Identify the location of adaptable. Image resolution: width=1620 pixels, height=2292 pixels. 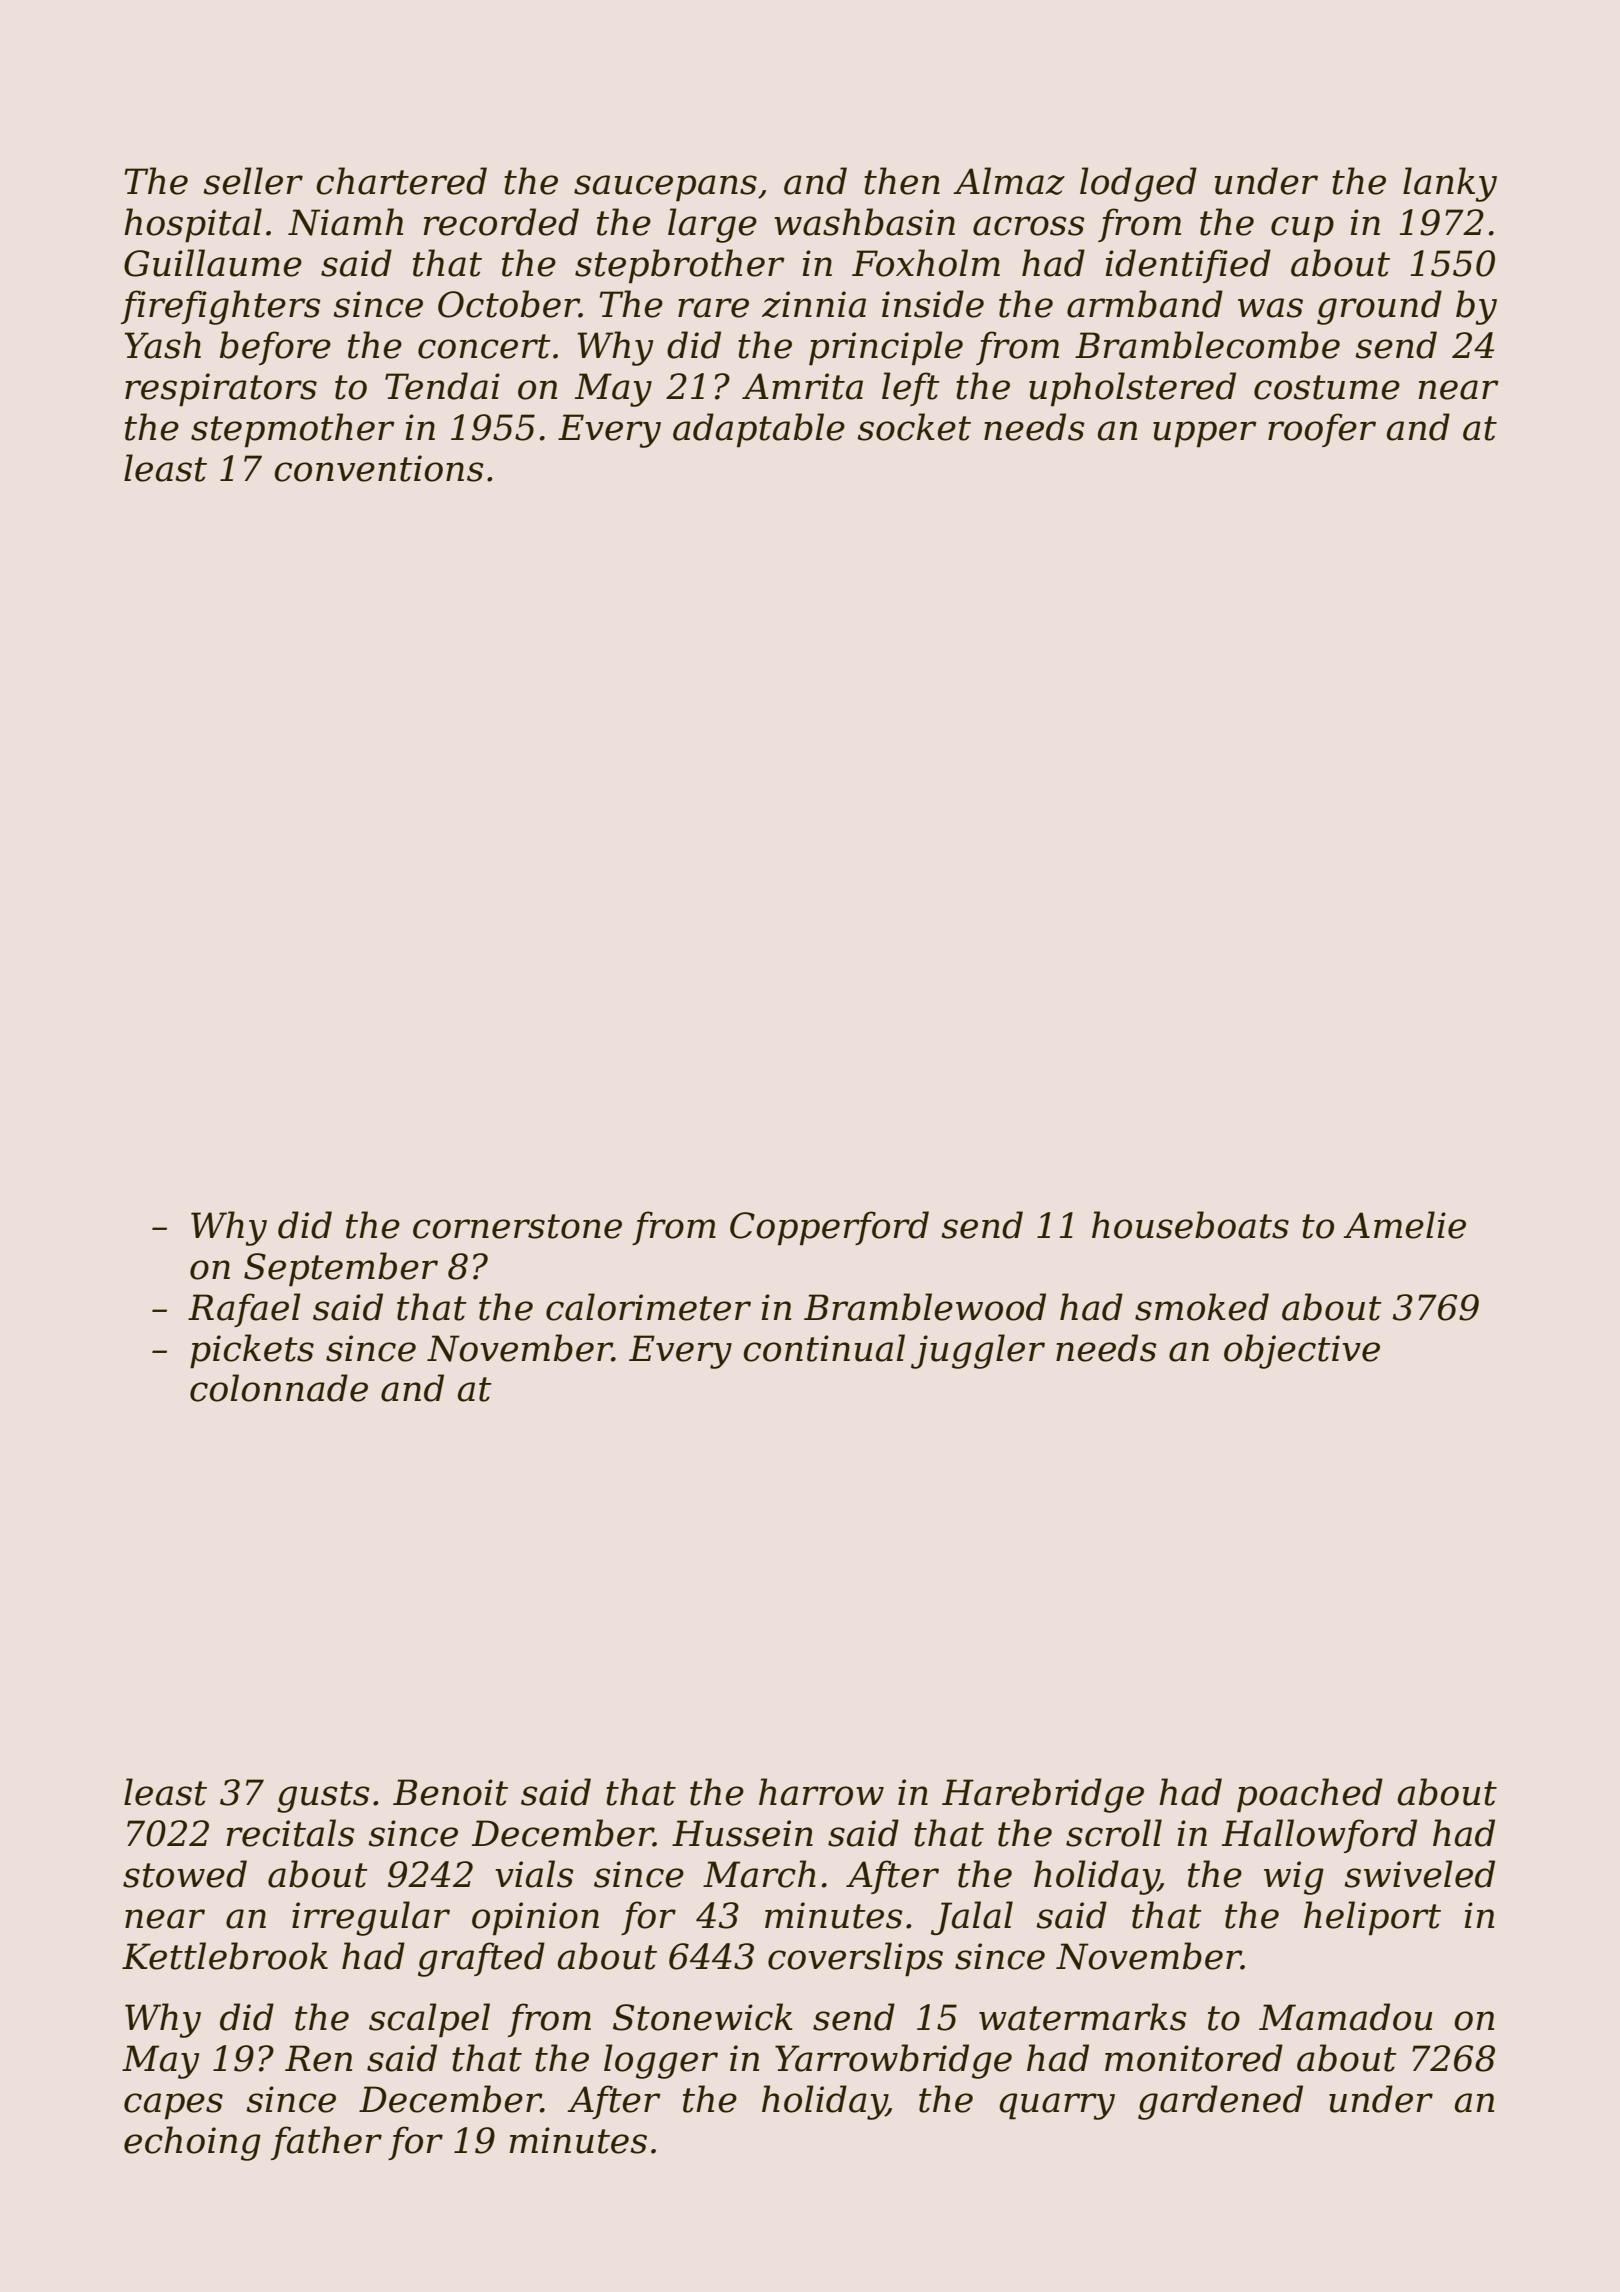
(759, 430).
